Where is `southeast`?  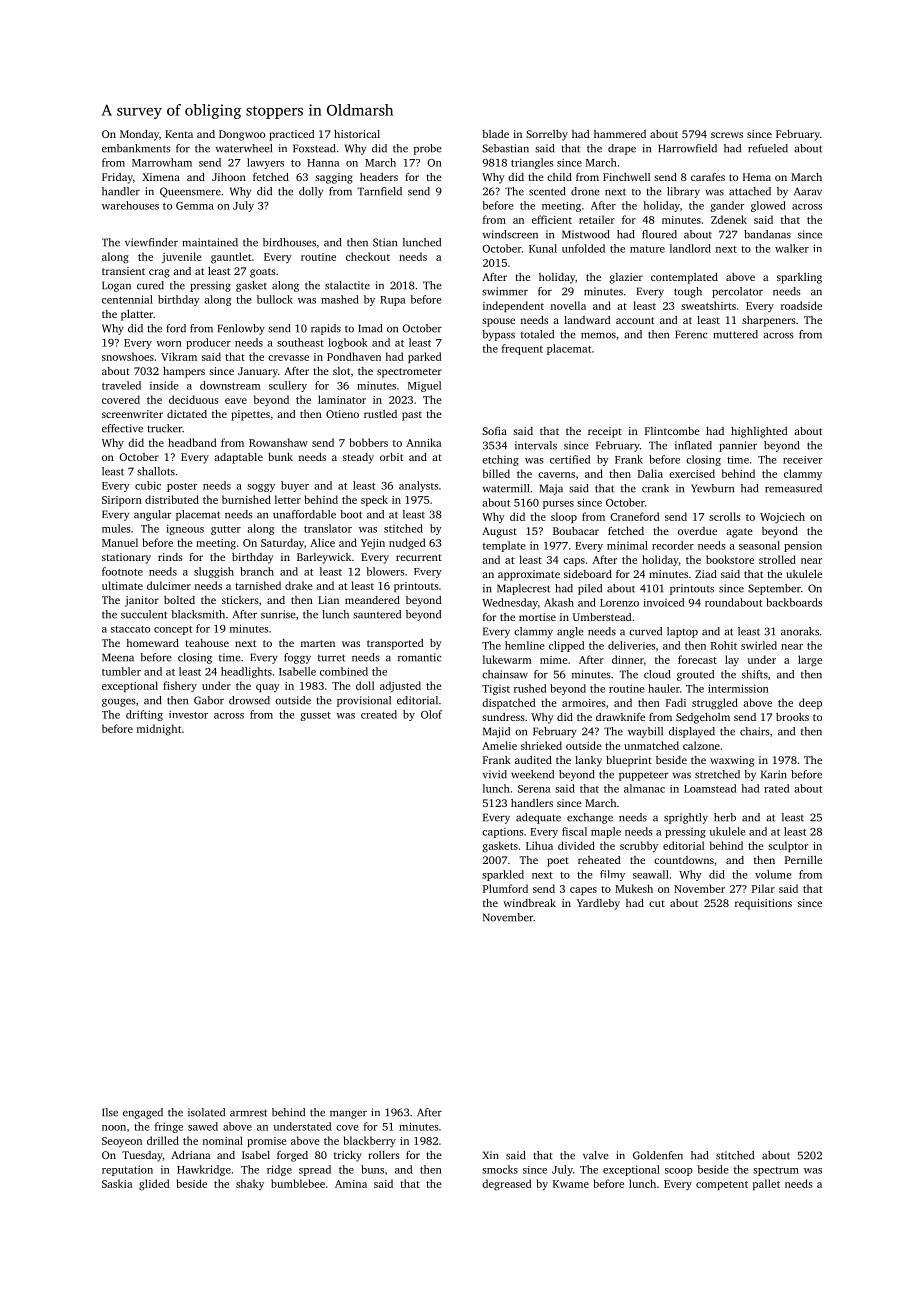 southeast is located at coordinates (300, 342).
